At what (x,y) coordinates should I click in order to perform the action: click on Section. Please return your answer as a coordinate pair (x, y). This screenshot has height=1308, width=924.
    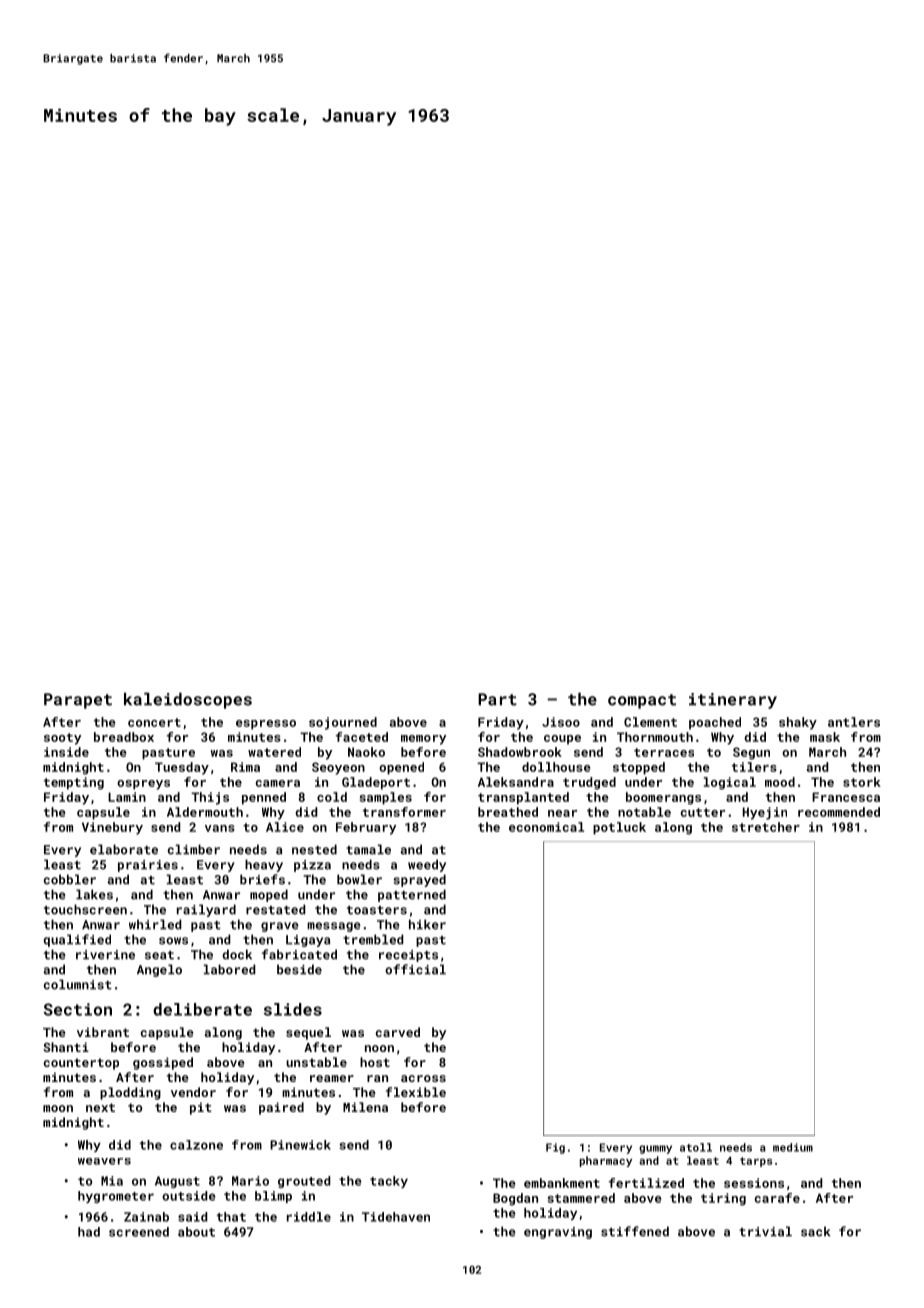
    Looking at the image, I should click on (78, 1009).
